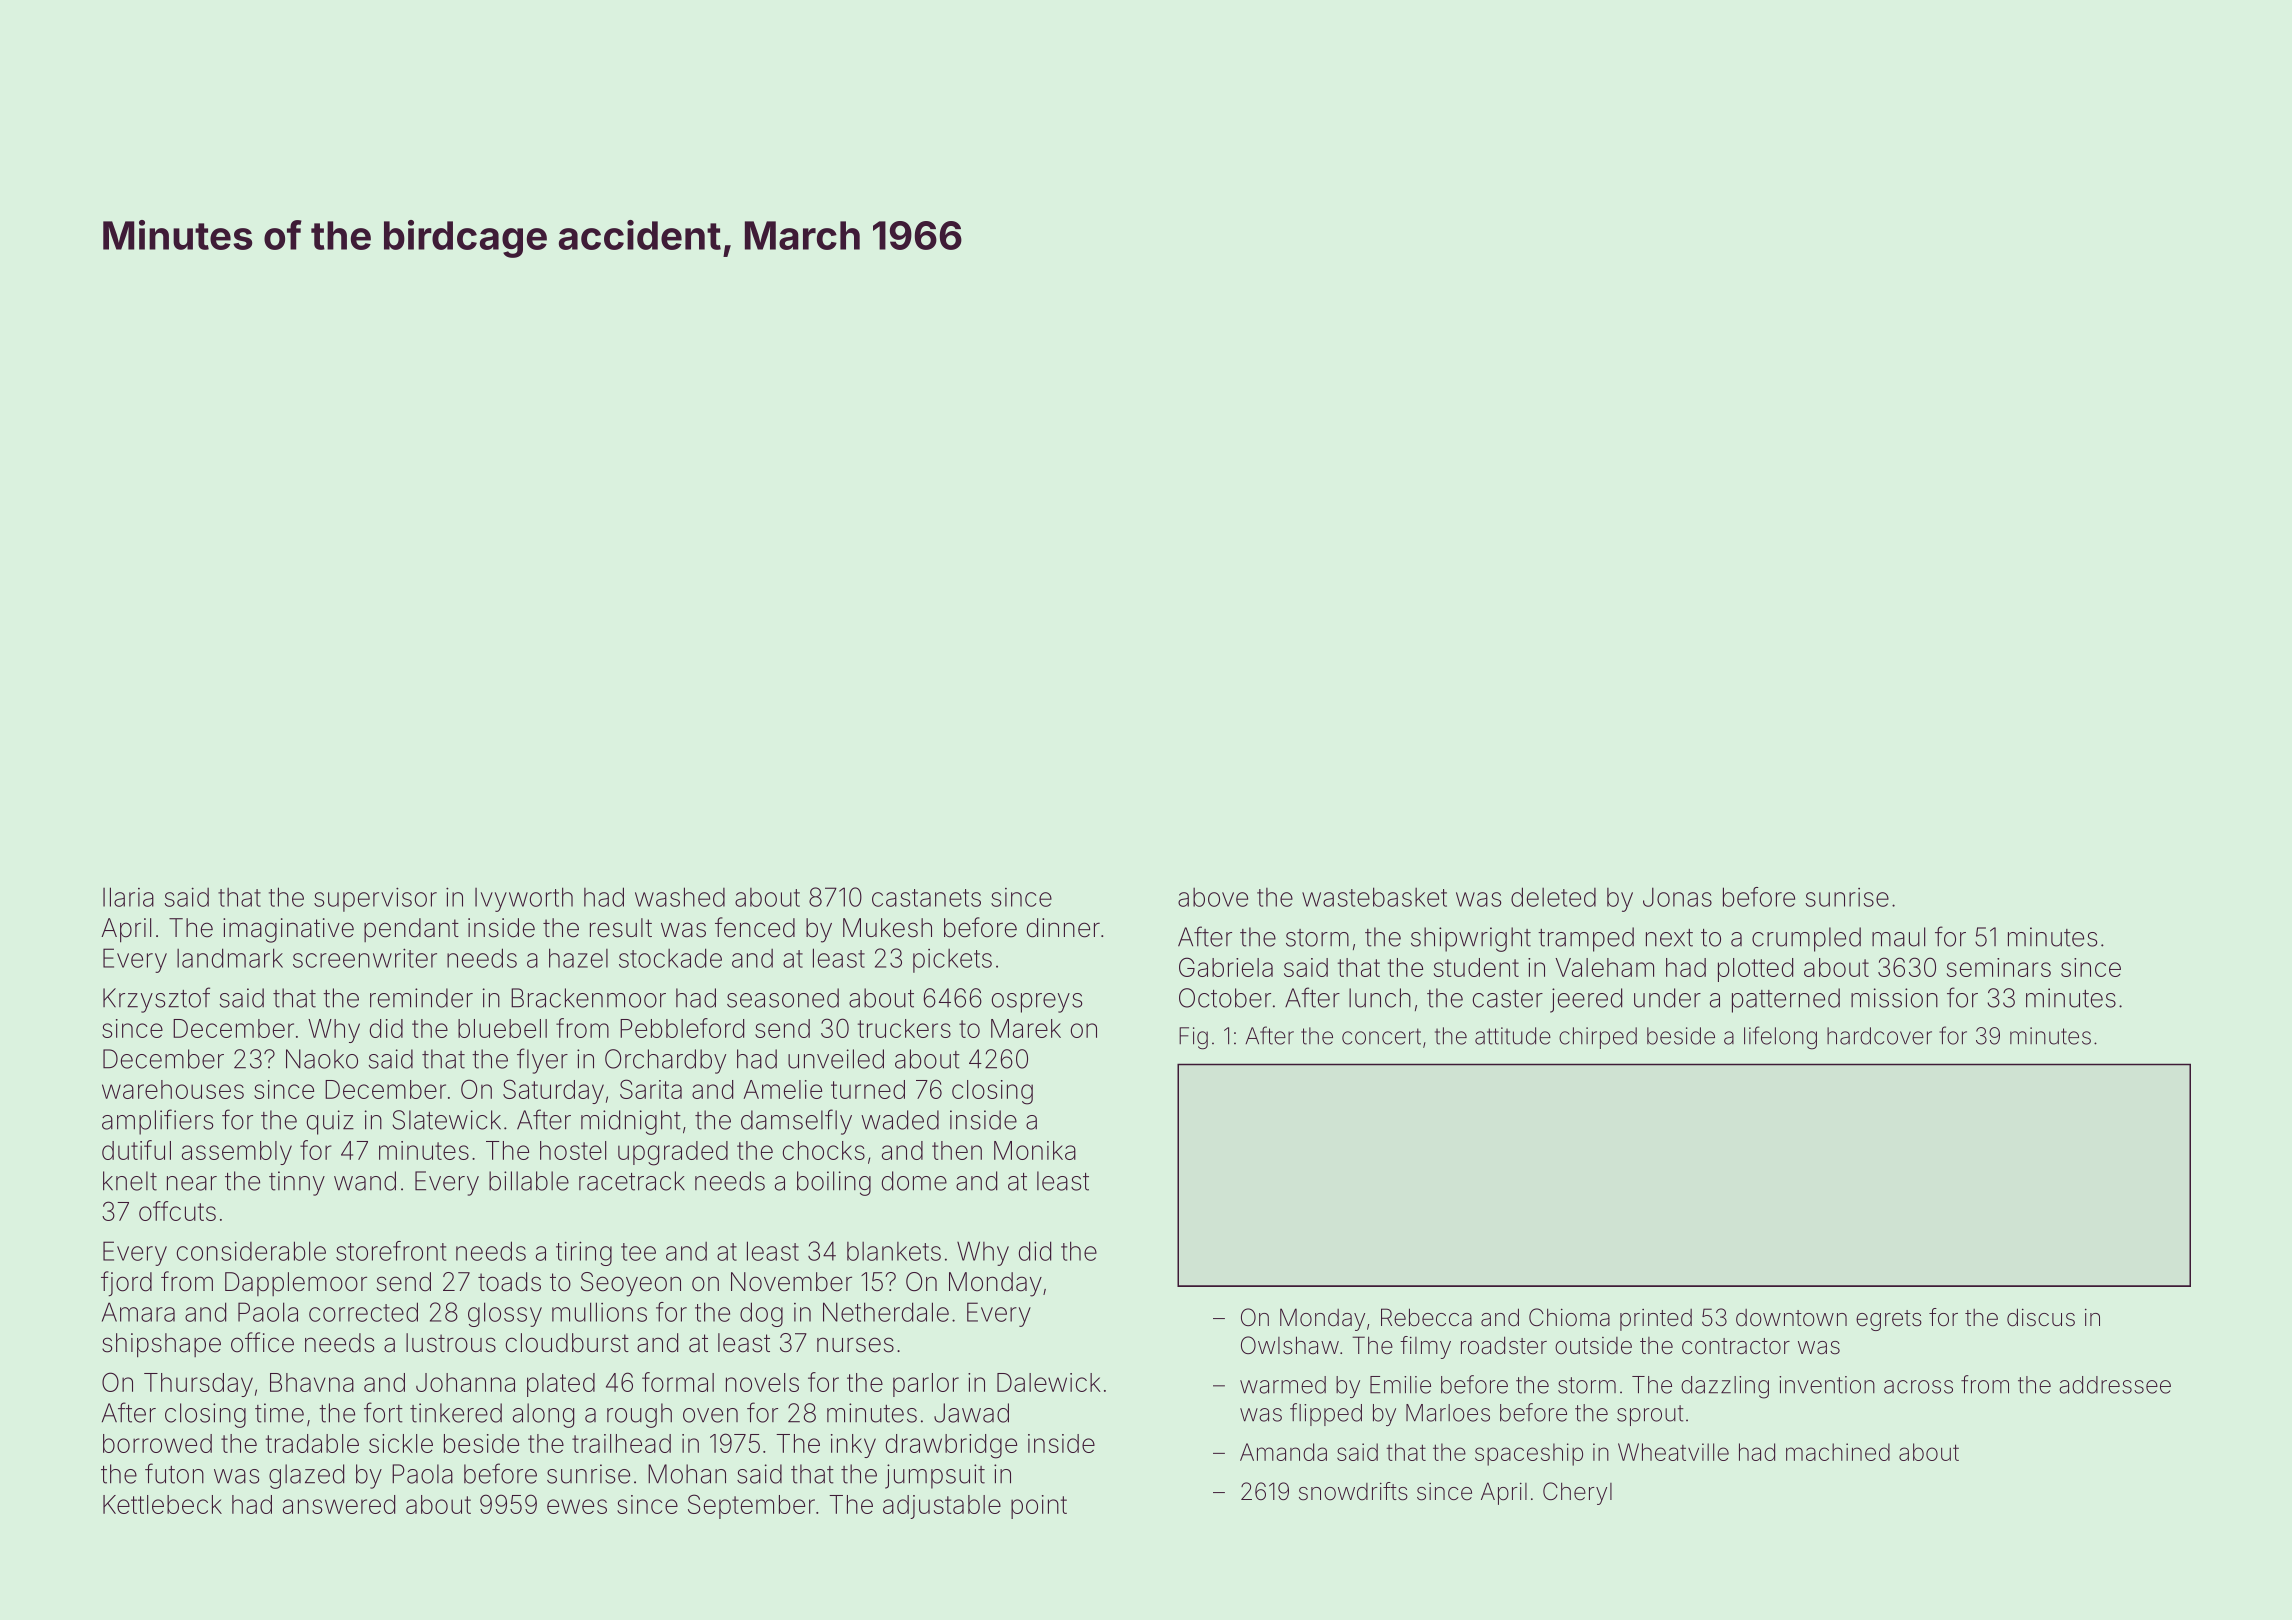  I want to click on Dapplemoor, so click(296, 1284).
